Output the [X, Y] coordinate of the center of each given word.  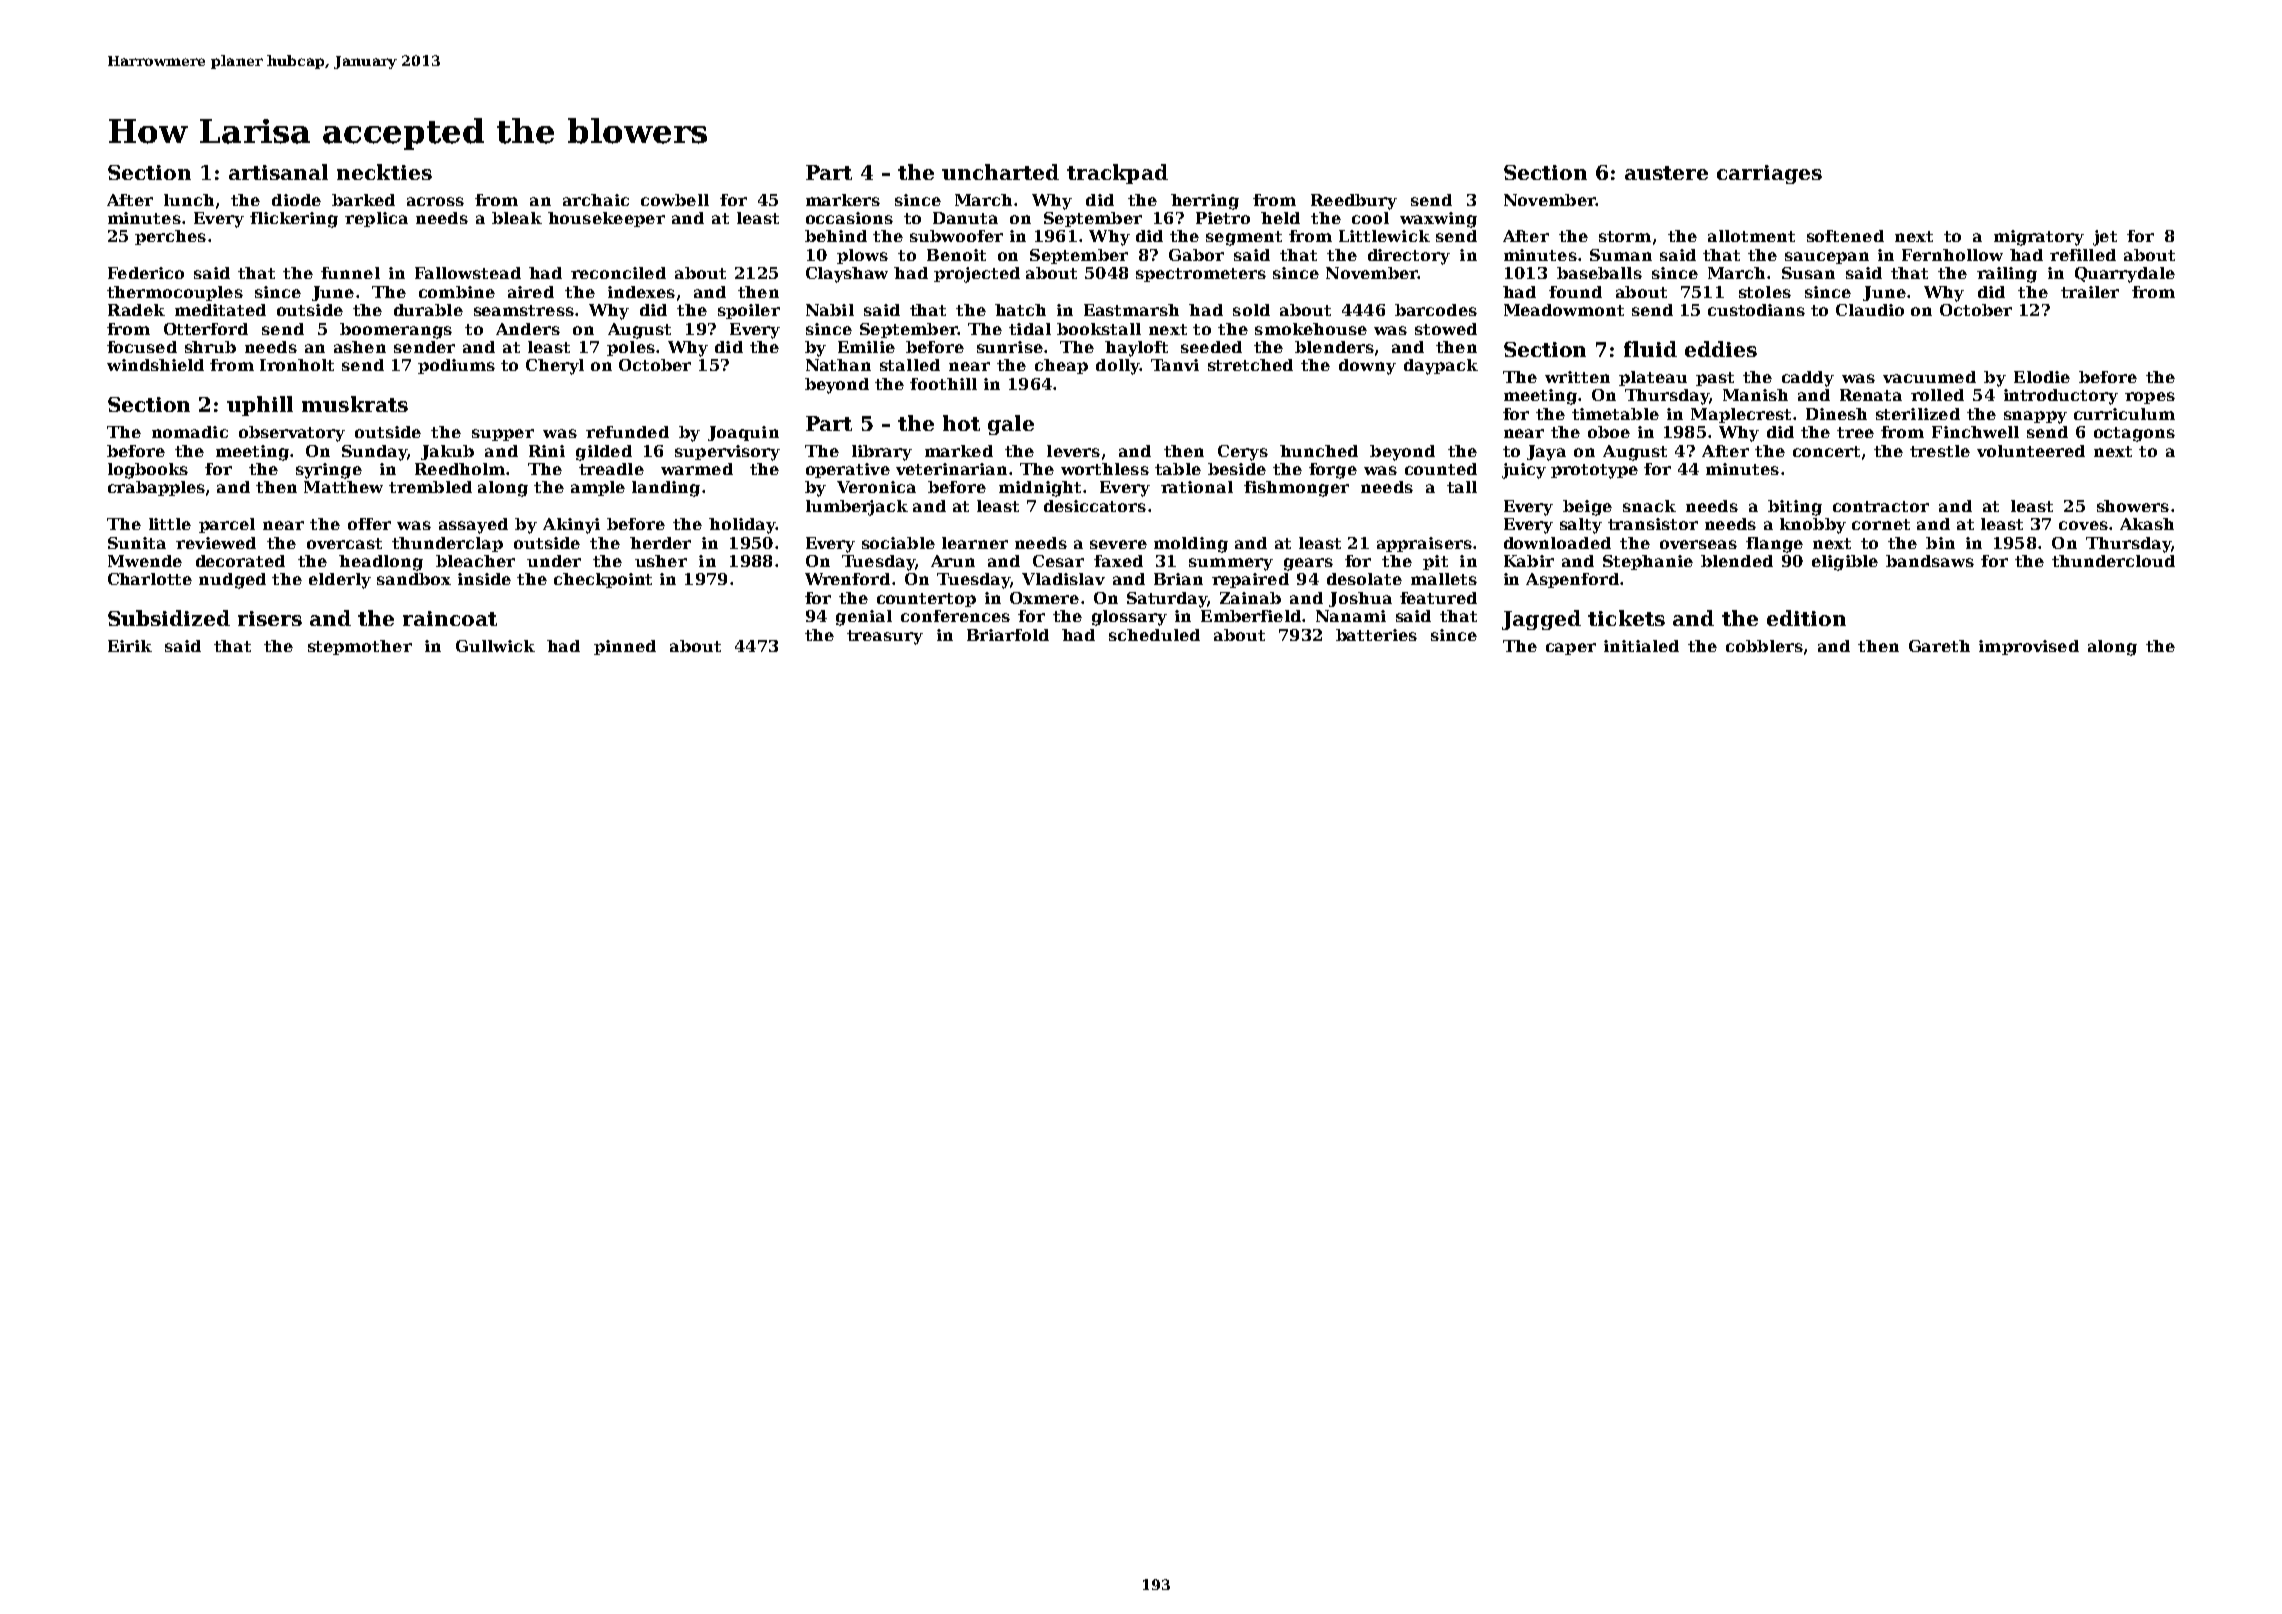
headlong [381, 563]
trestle [1940, 451]
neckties [384, 172]
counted [1441, 469]
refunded [627, 432]
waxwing [1438, 220]
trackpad [1117, 174]
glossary [1129, 618]
